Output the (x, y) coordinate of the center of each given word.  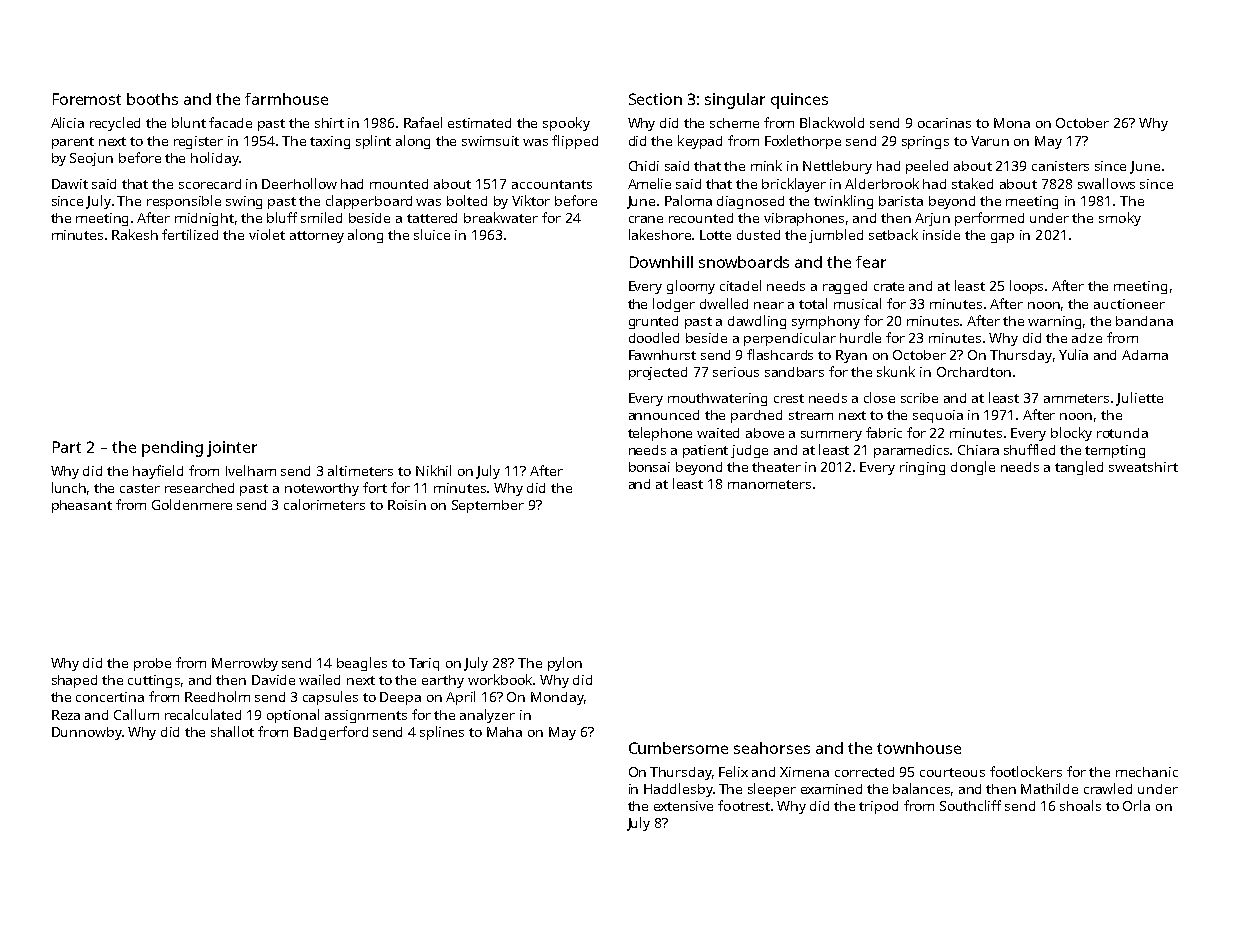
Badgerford (331, 733)
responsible (184, 202)
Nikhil (433, 470)
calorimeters (324, 504)
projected (658, 373)
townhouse (919, 748)
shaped (74, 681)
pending (172, 449)
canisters (1060, 166)
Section (655, 99)
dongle (973, 468)
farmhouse (286, 99)
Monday (557, 698)
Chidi (644, 166)
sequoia (938, 416)
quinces (799, 101)
